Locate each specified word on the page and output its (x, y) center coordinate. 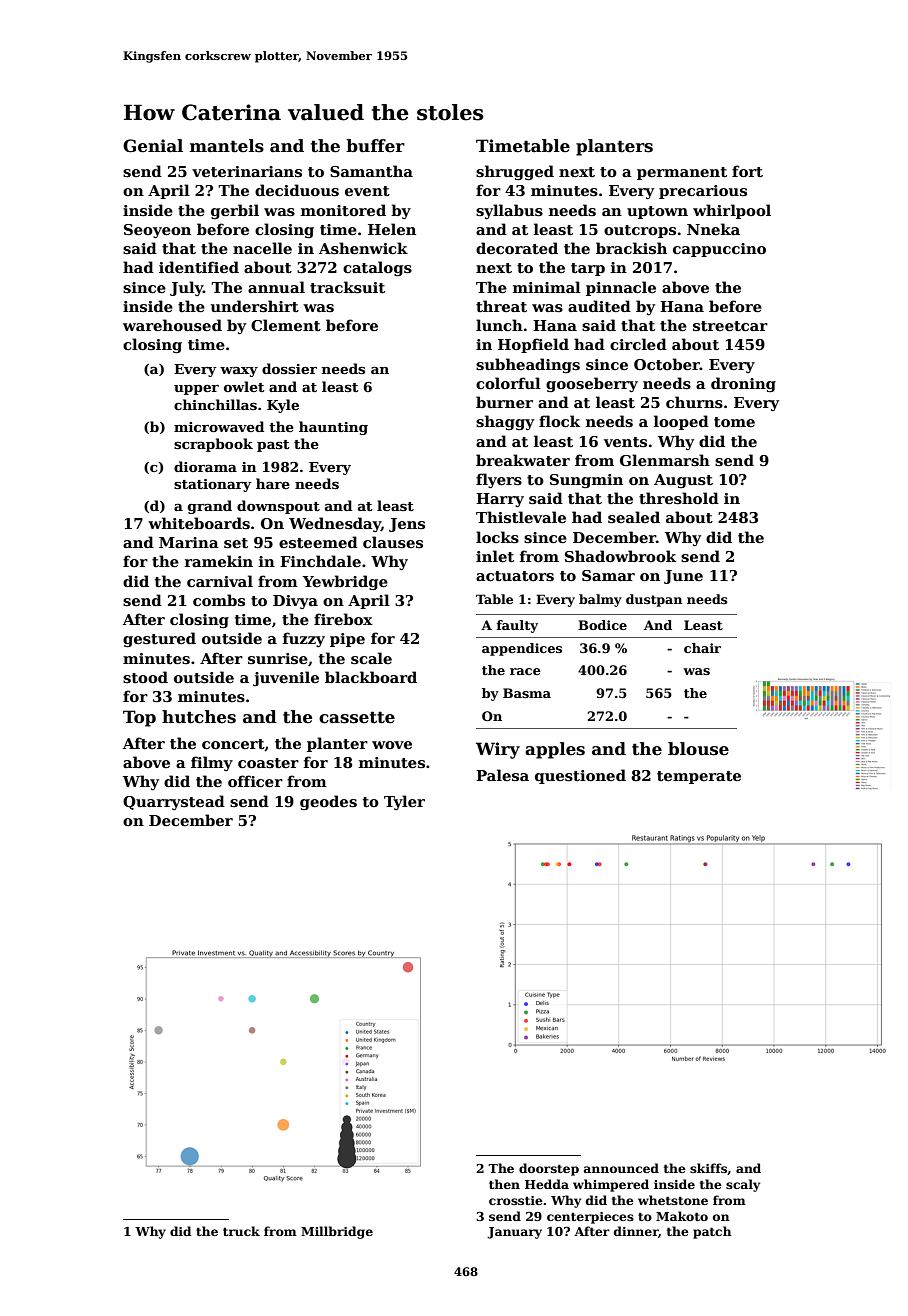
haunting (333, 428)
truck (241, 1231)
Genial (153, 146)
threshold (679, 498)
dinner (636, 1232)
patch (712, 1232)
